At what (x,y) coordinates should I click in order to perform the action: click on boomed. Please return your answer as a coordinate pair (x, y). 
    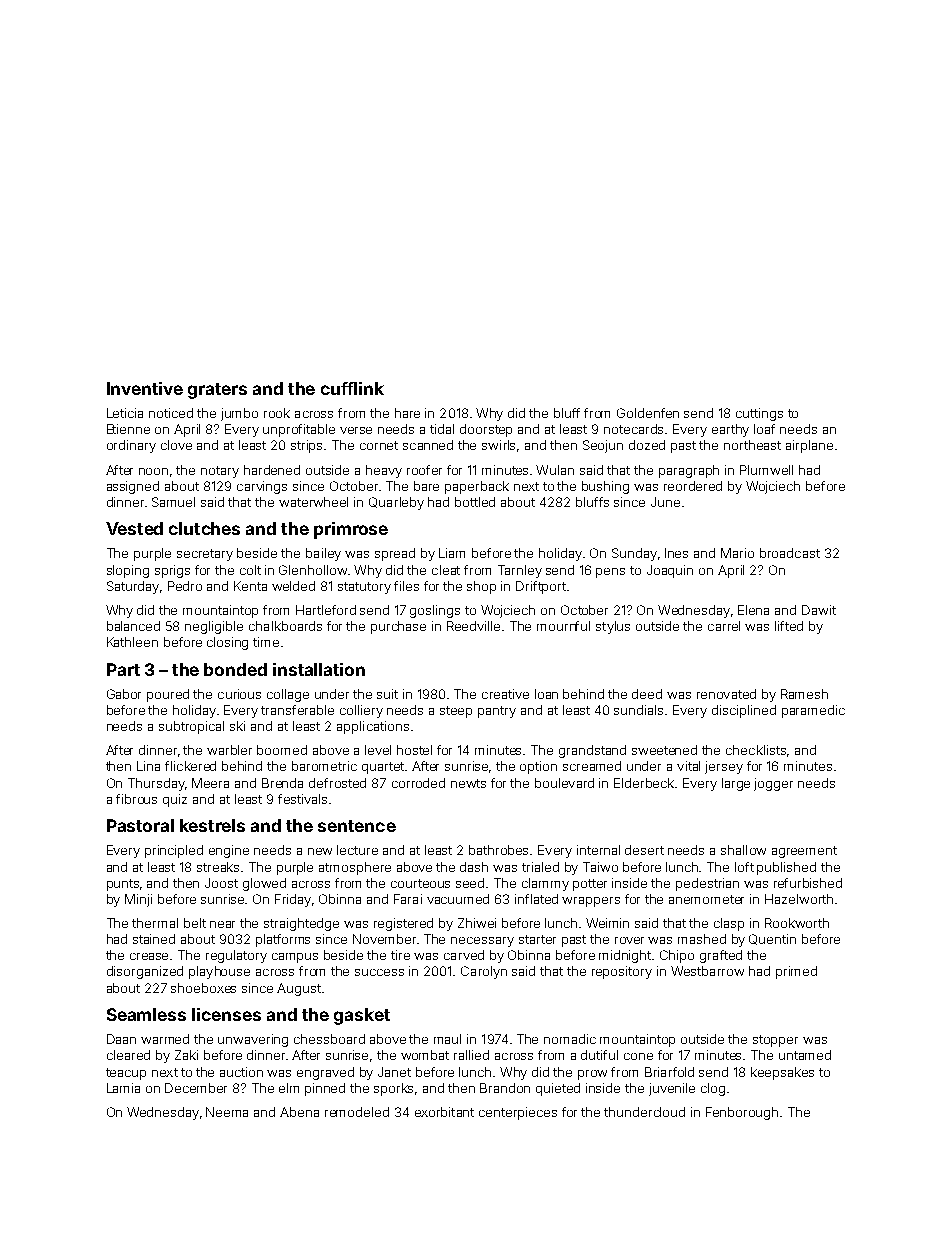
    Looking at the image, I should click on (282, 750).
